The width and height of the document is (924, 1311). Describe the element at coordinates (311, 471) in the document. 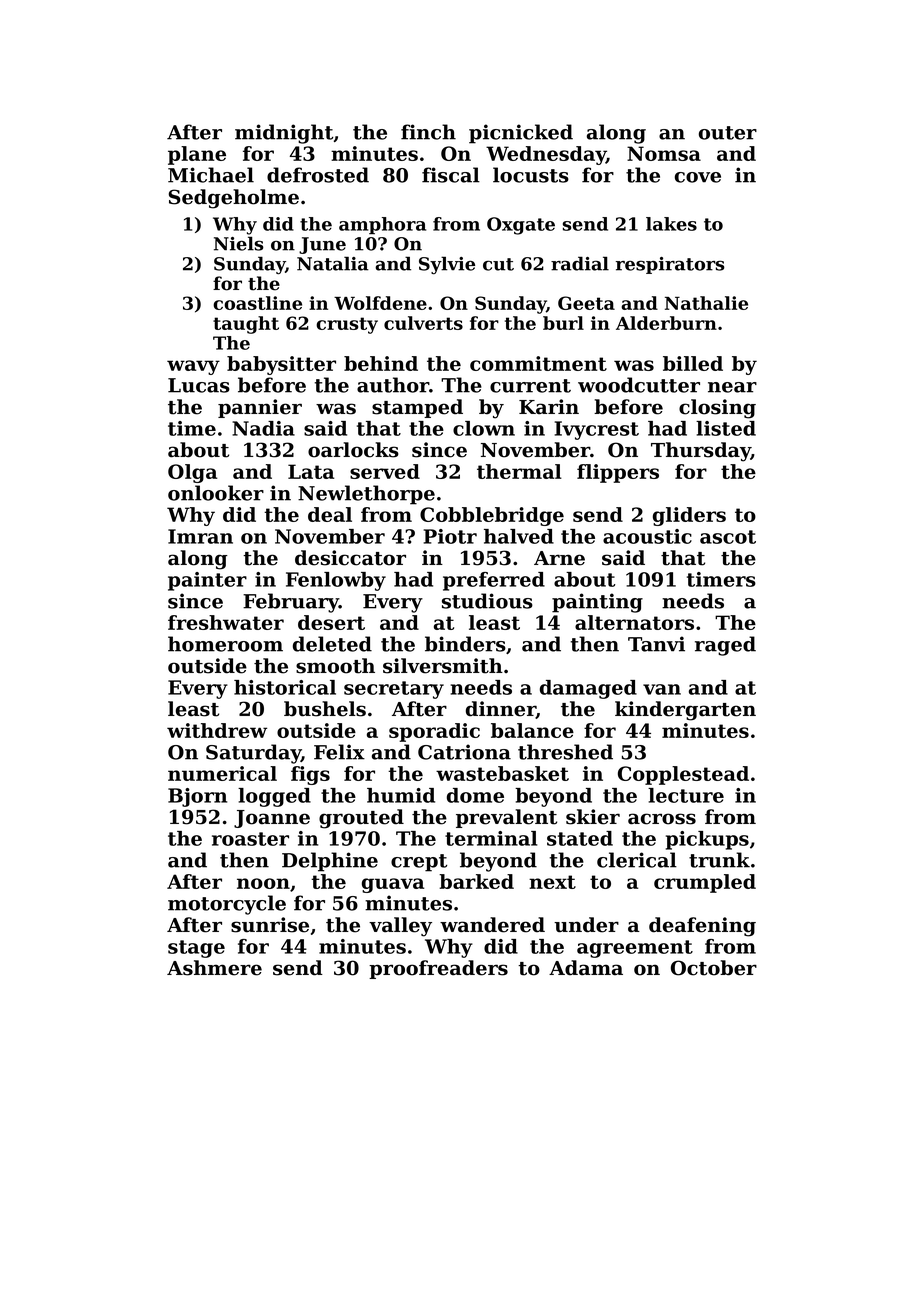

I see `Lata` at that location.
